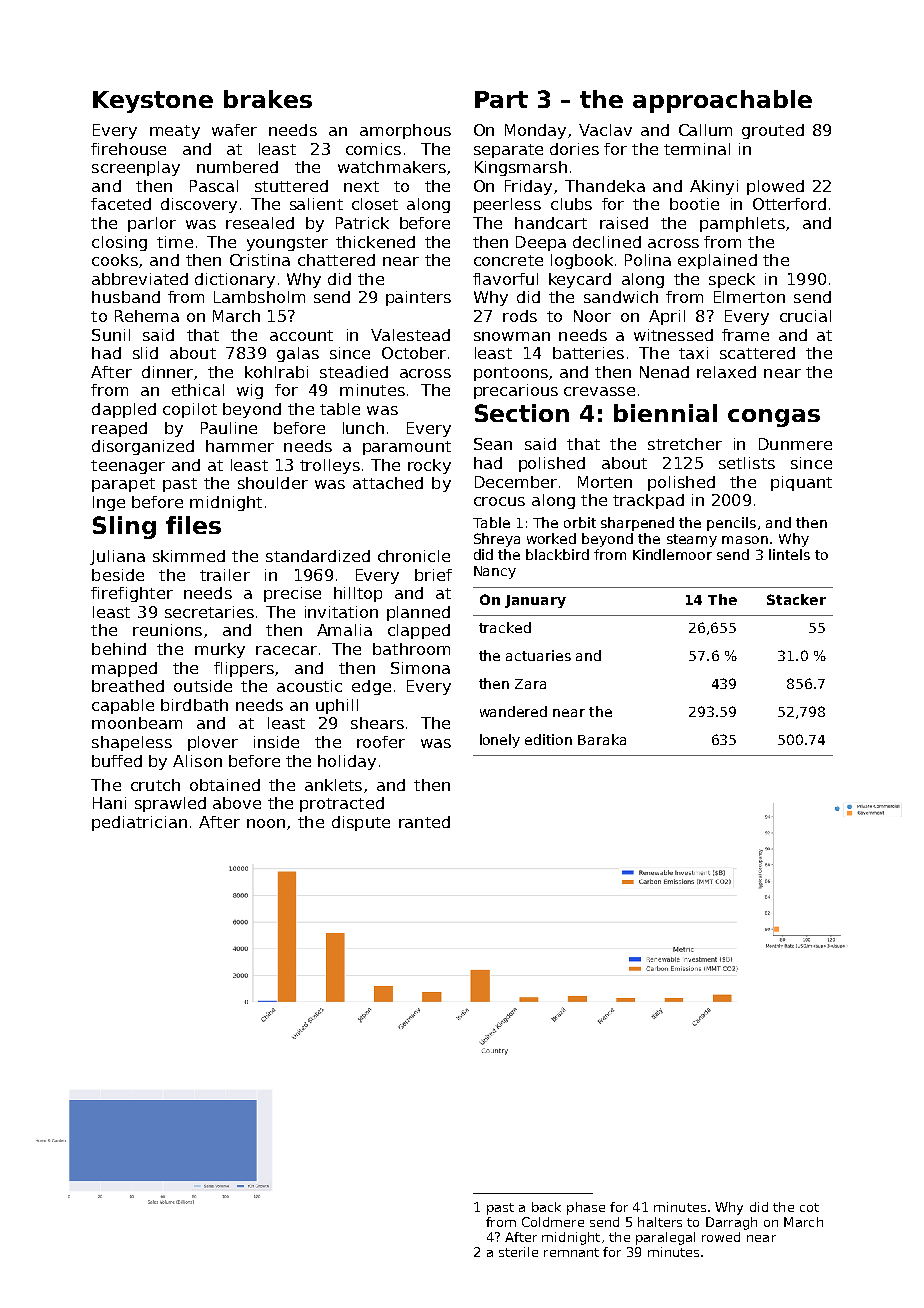  Describe the element at coordinates (518, 1252) in the image. I see `sterile` at that location.
